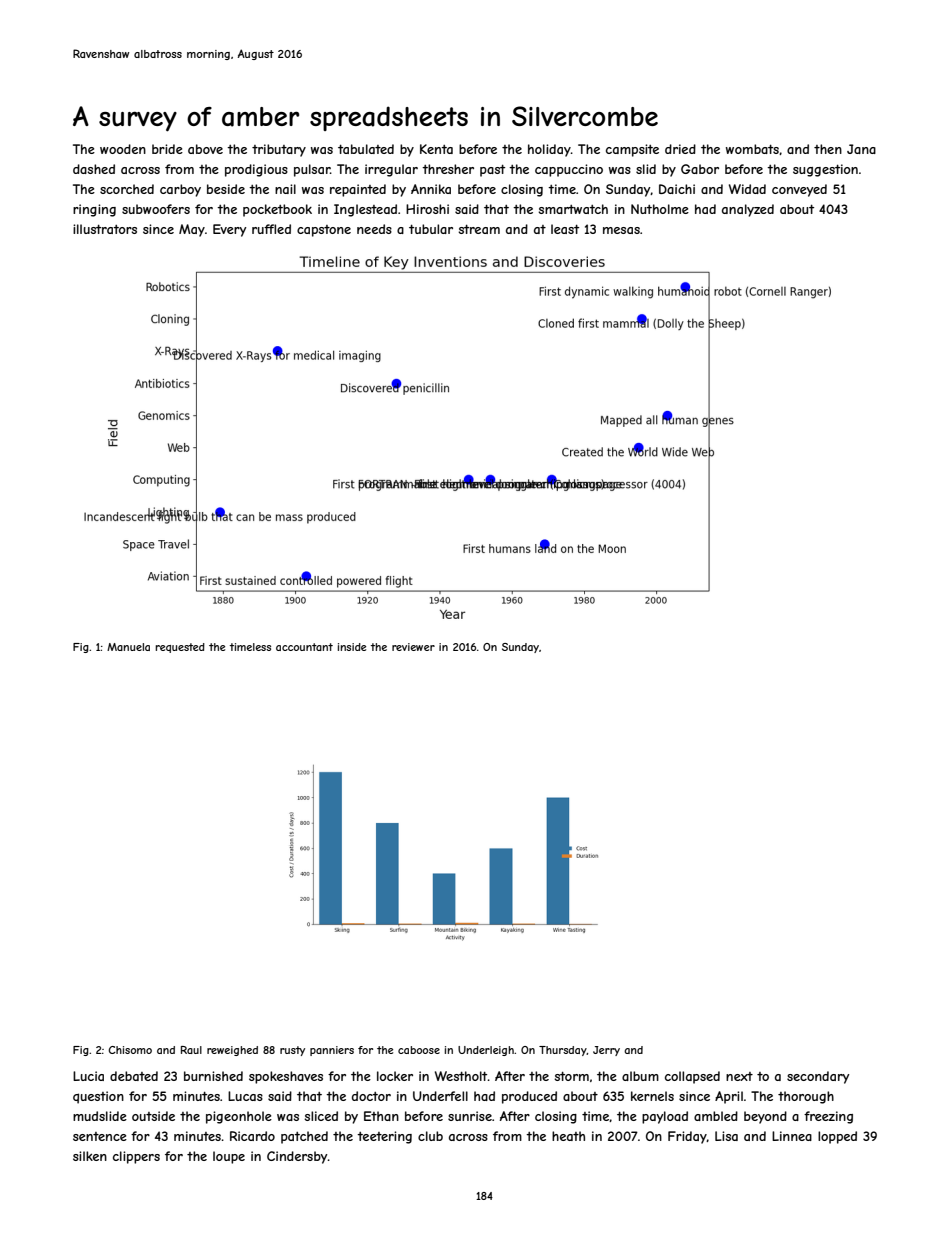 The image size is (952, 1233). What do you see at coordinates (297, 1157) in the screenshot?
I see `Cindersby` at bounding box center [297, 1157].
